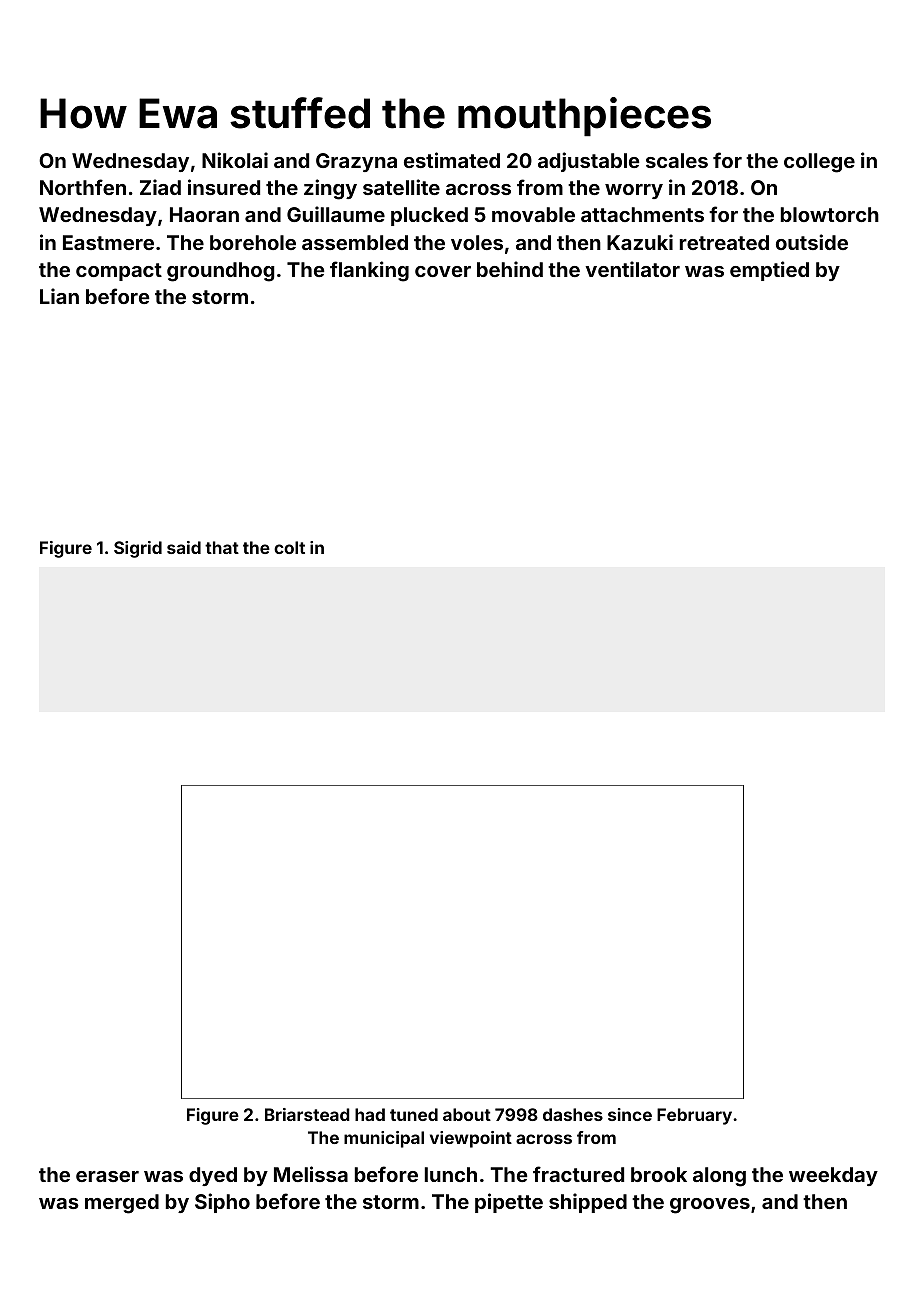  I want to click on eraser, so click(107, 1176).
